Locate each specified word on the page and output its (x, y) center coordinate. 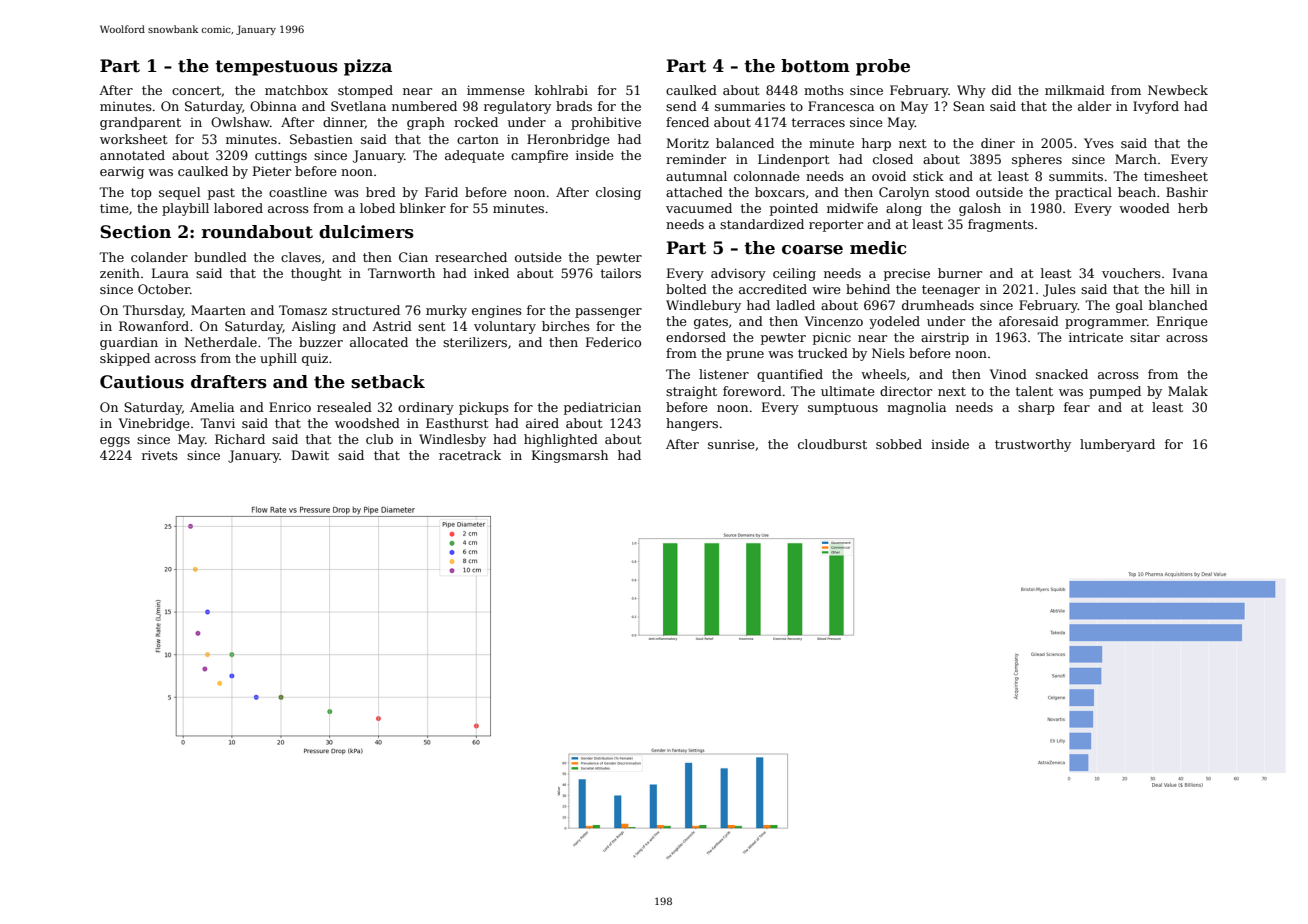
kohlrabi (561, 90)
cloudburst (832, 444)
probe (883, 67)
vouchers (1131, 273)
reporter (836, 226)
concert (197, 91)
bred (381, 192)
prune (745, 356)
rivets (160, 455)
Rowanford (154, 326)
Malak (1188, 391)
